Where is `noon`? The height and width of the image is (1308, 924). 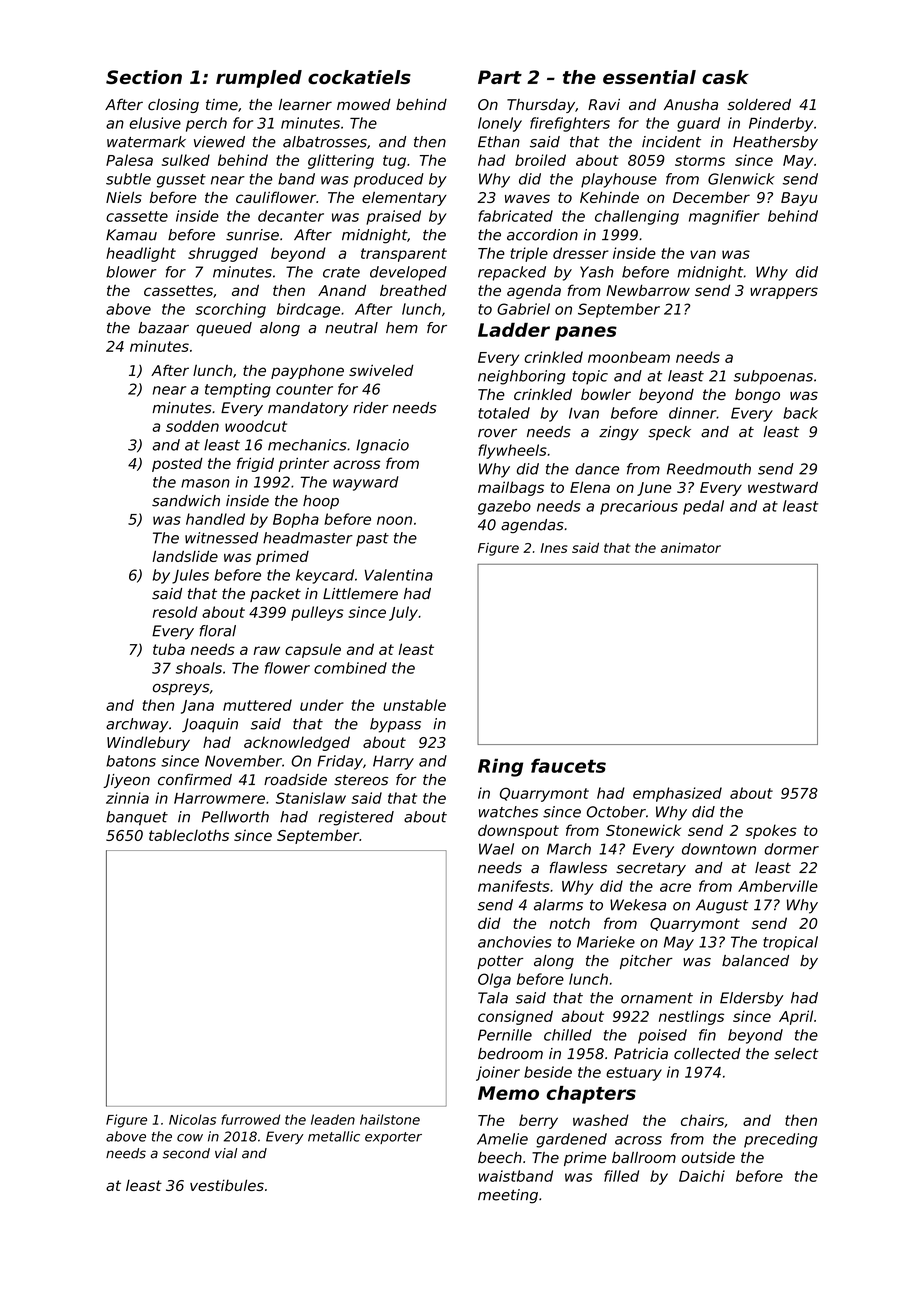 noon is located at coordinates (394, 520).
